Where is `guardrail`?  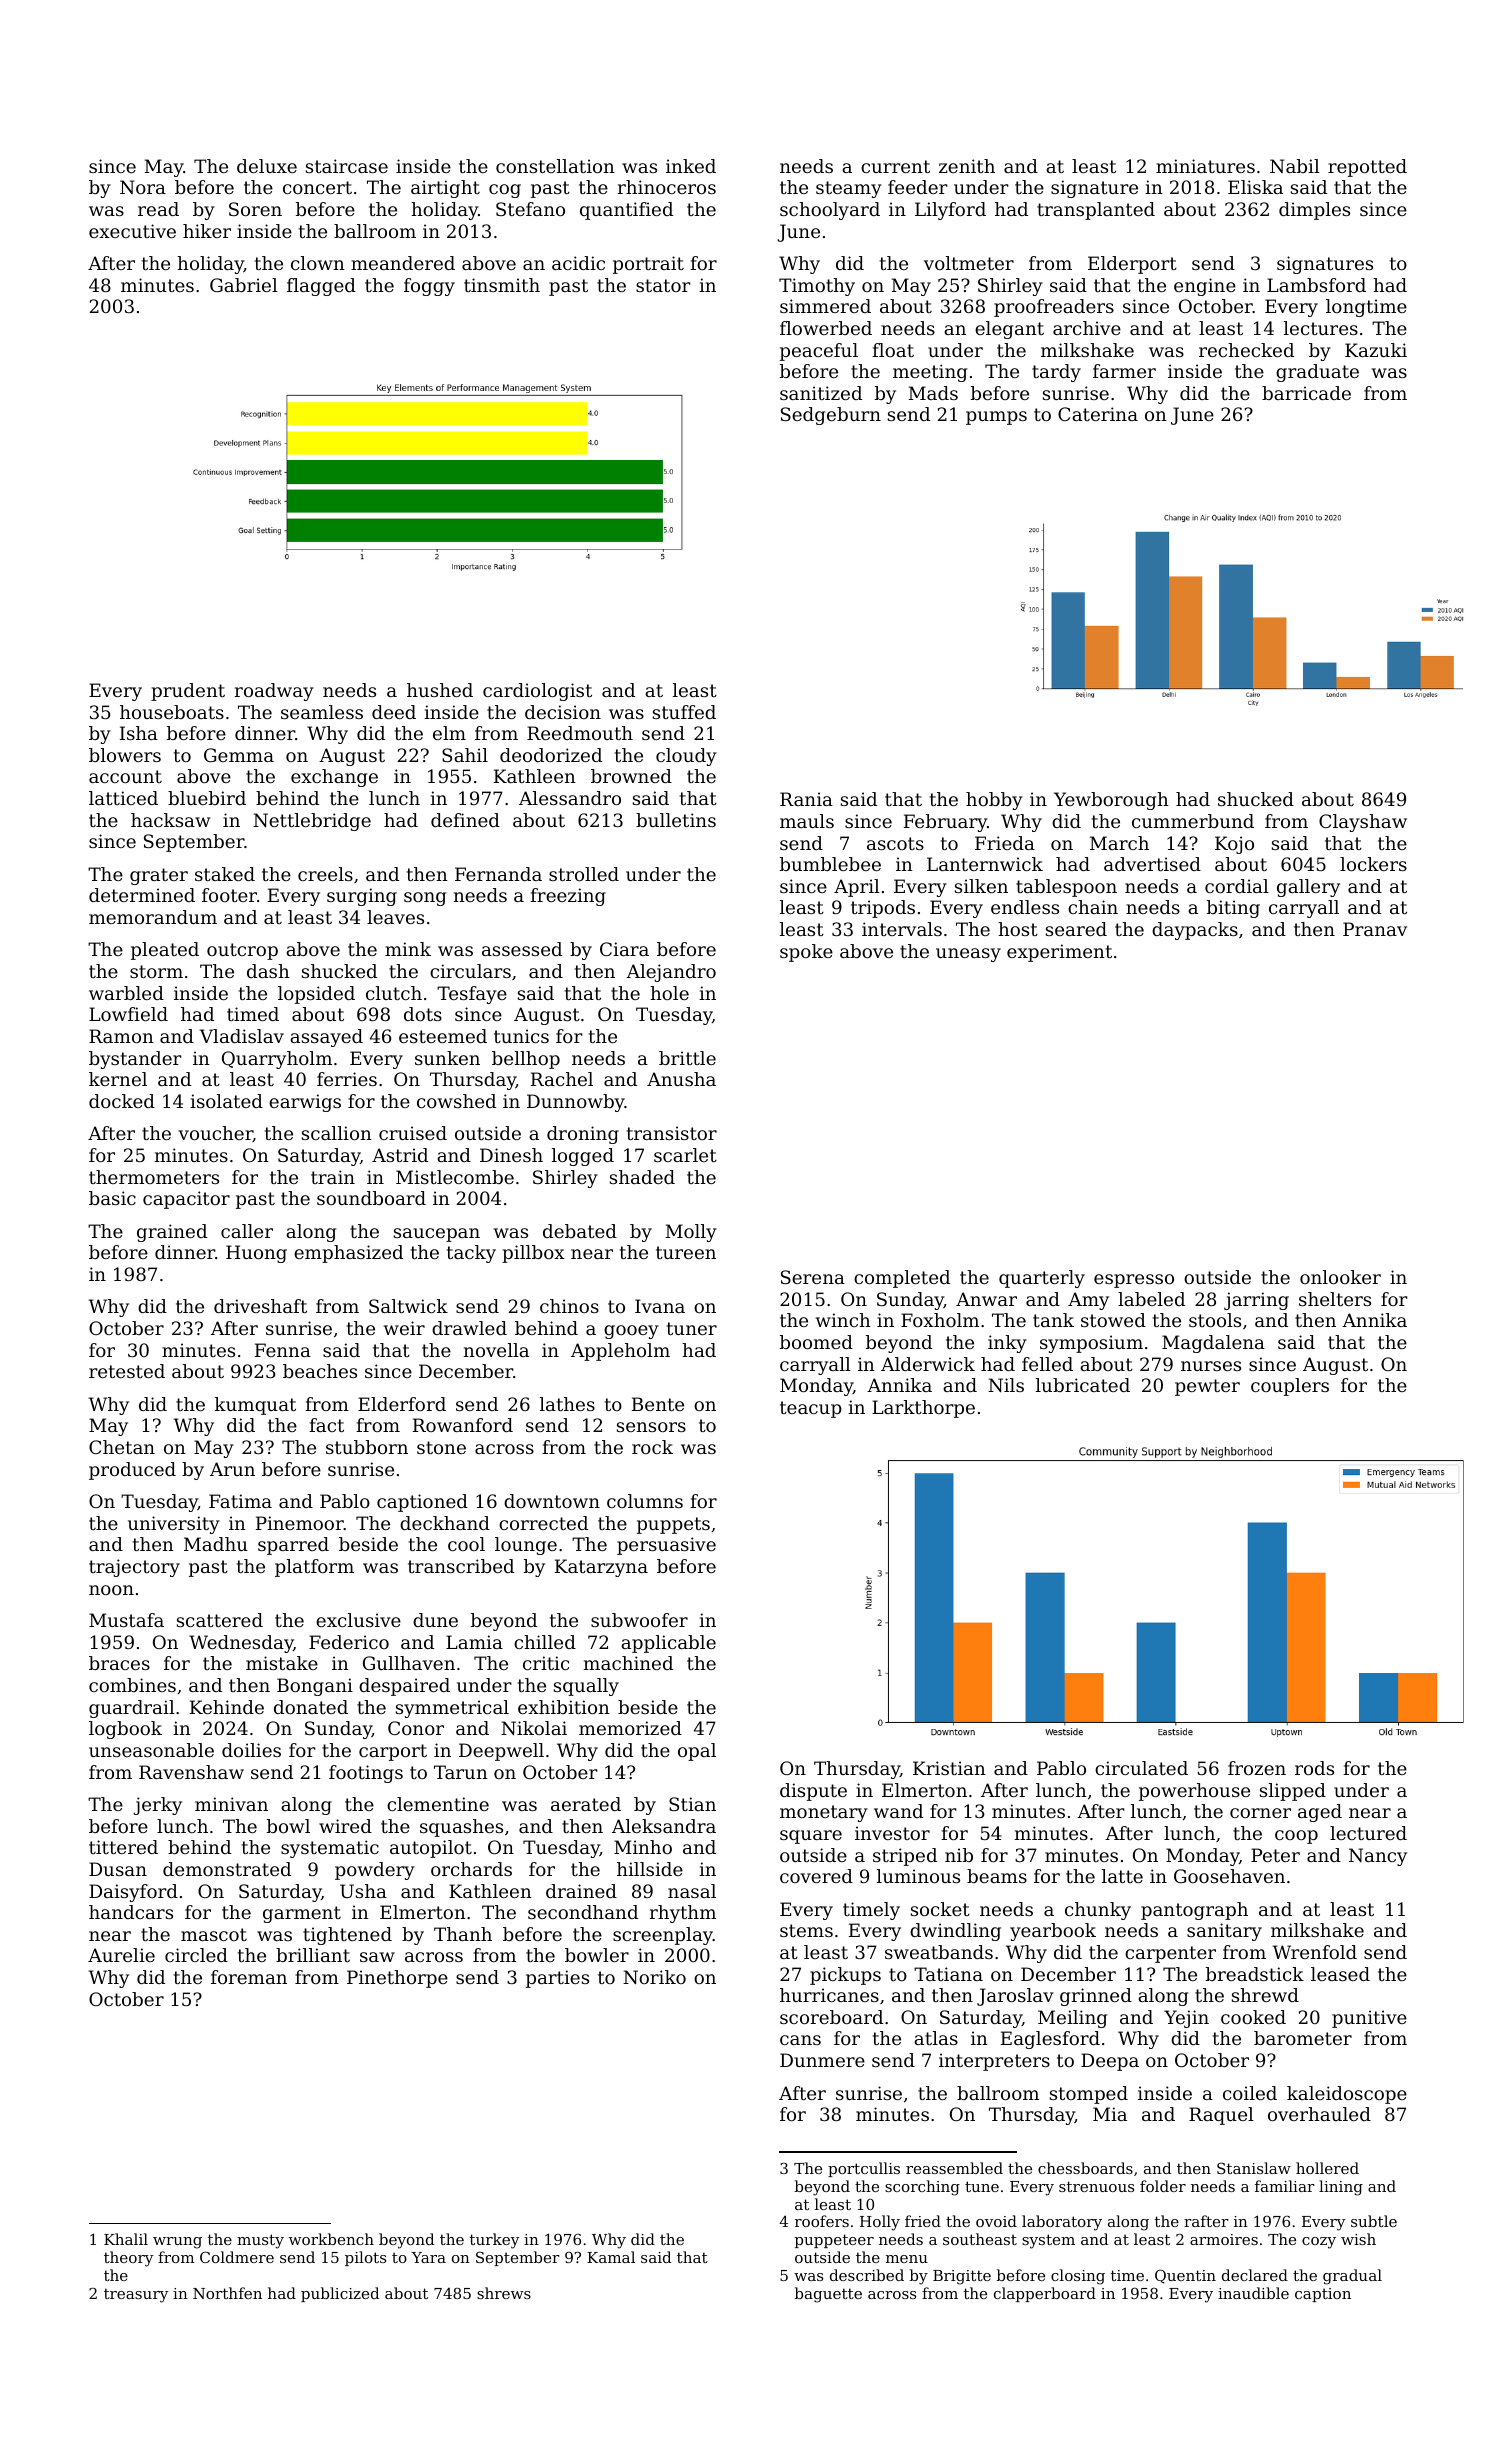
guardrail is located at coordinates (132, 1709).
